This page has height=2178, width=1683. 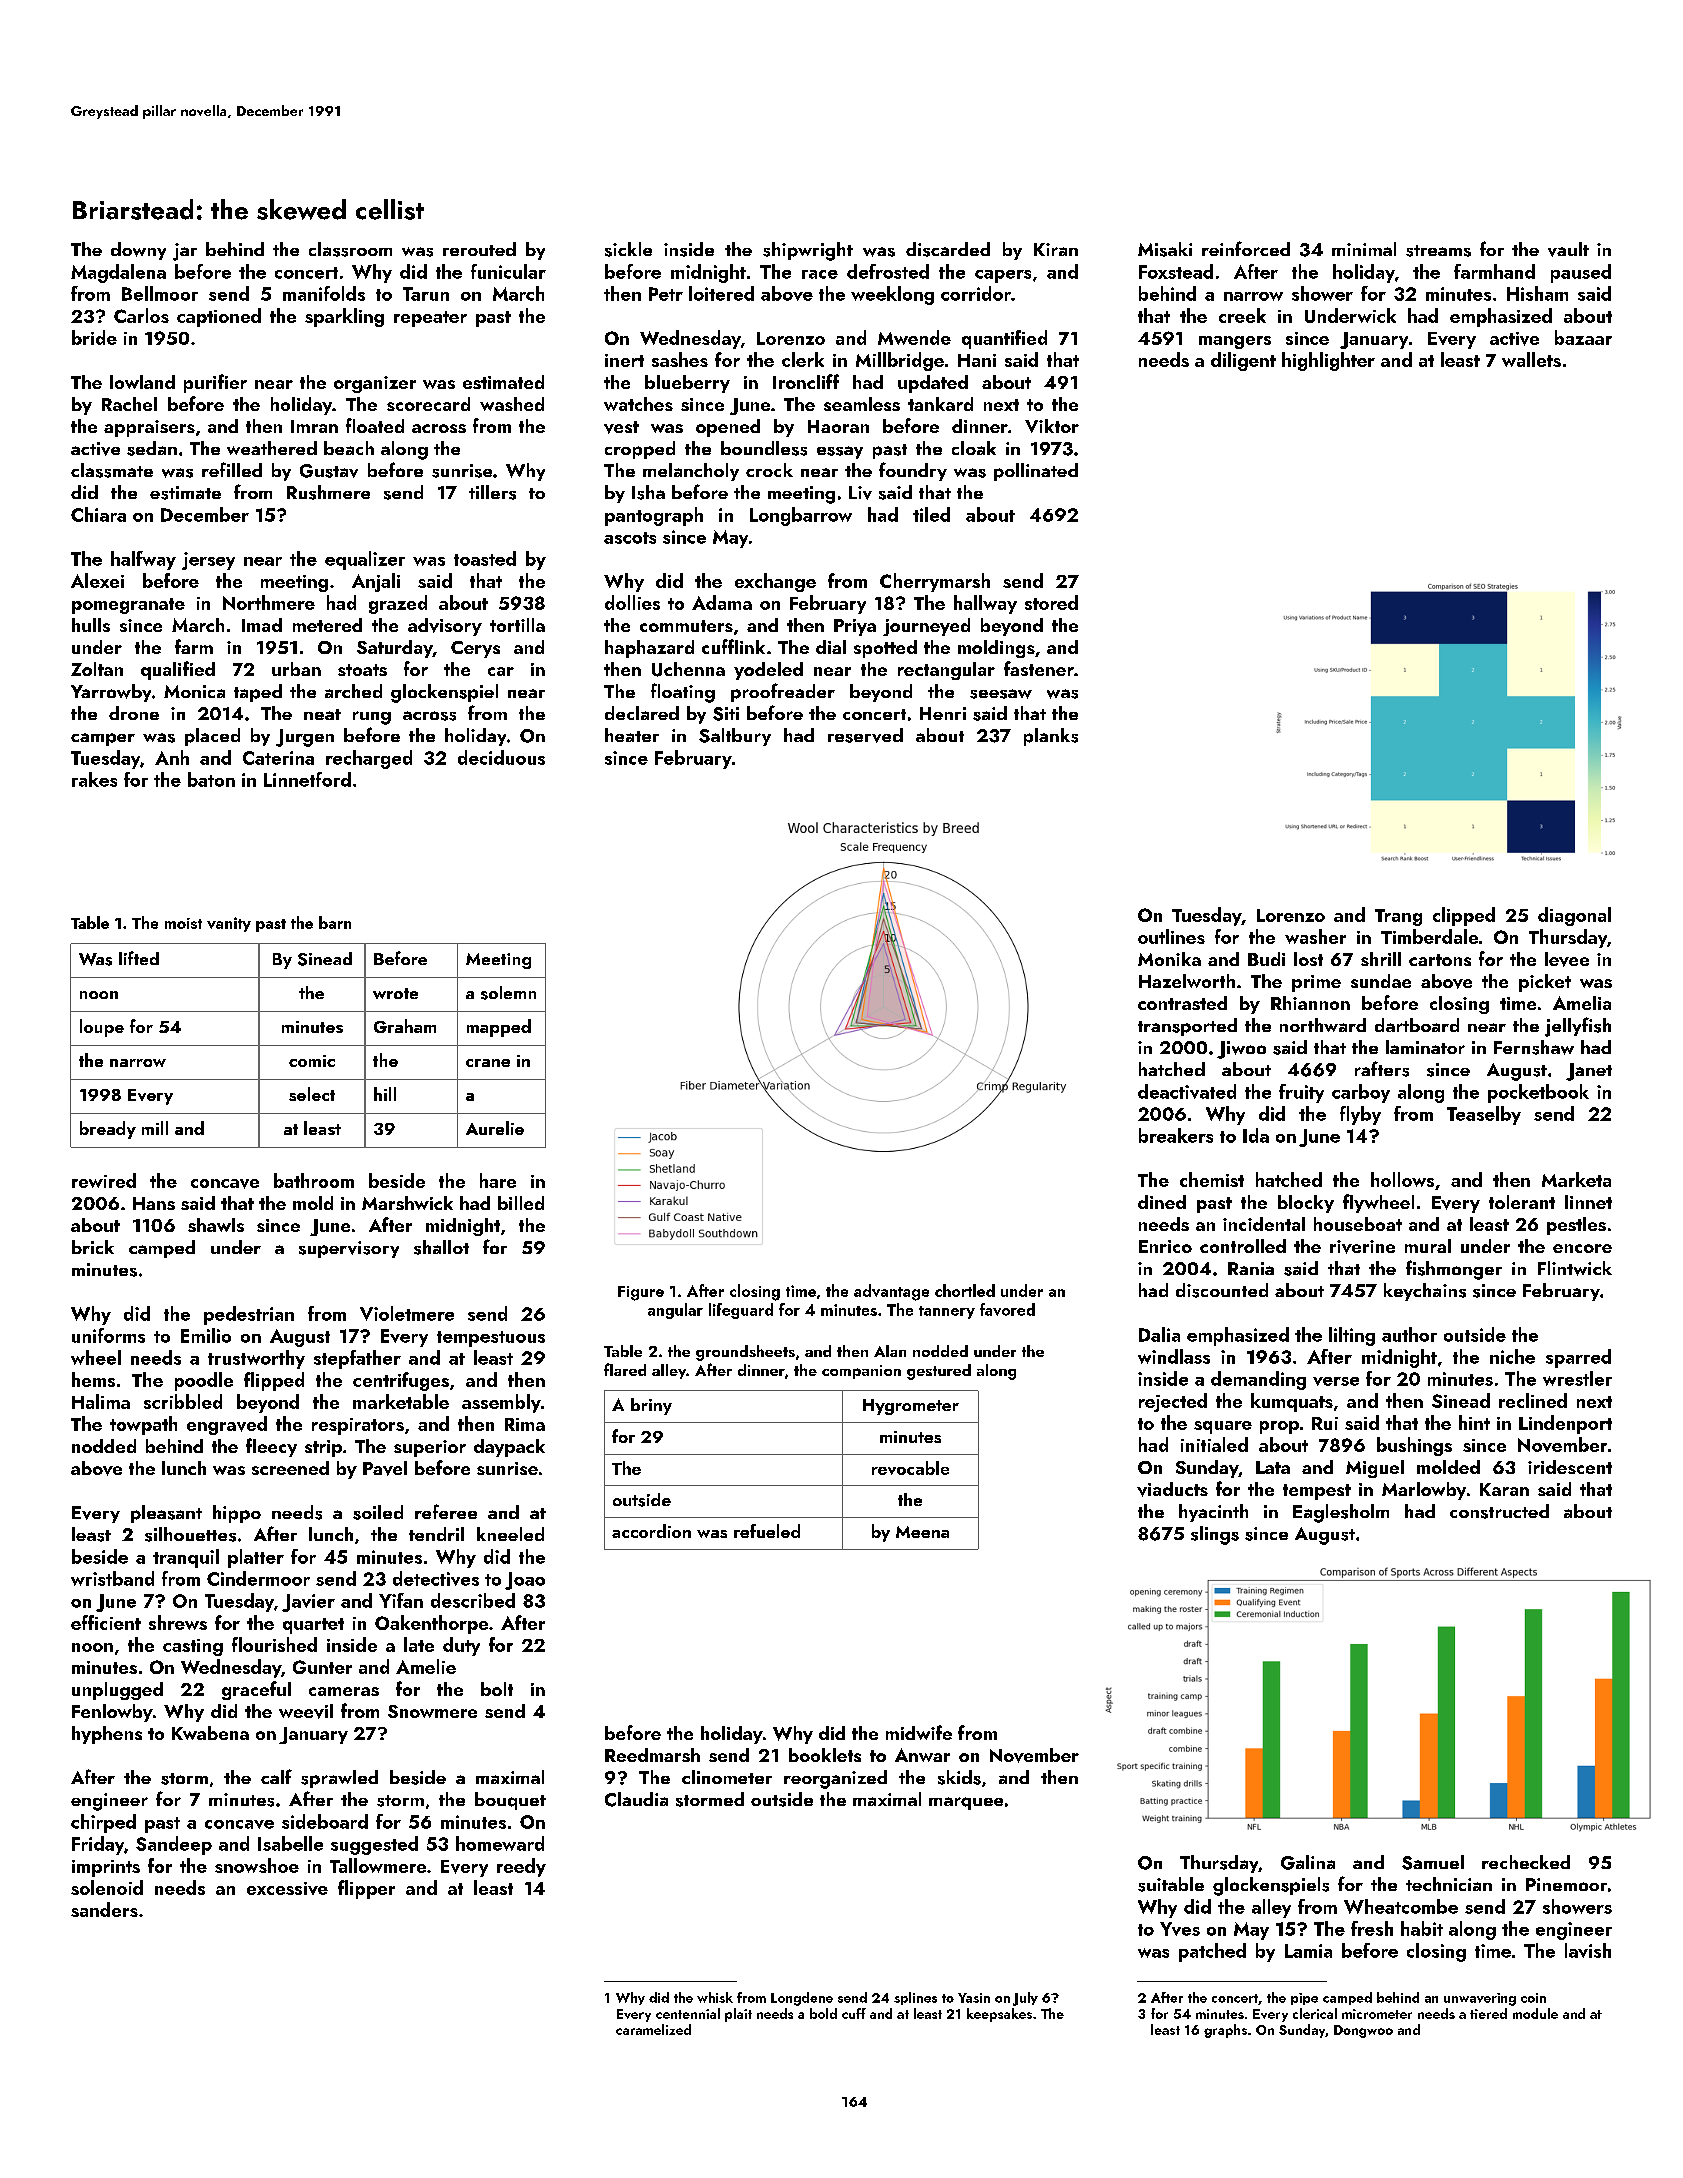 I want to click on reinforced, so click(x=1246, y=248).
